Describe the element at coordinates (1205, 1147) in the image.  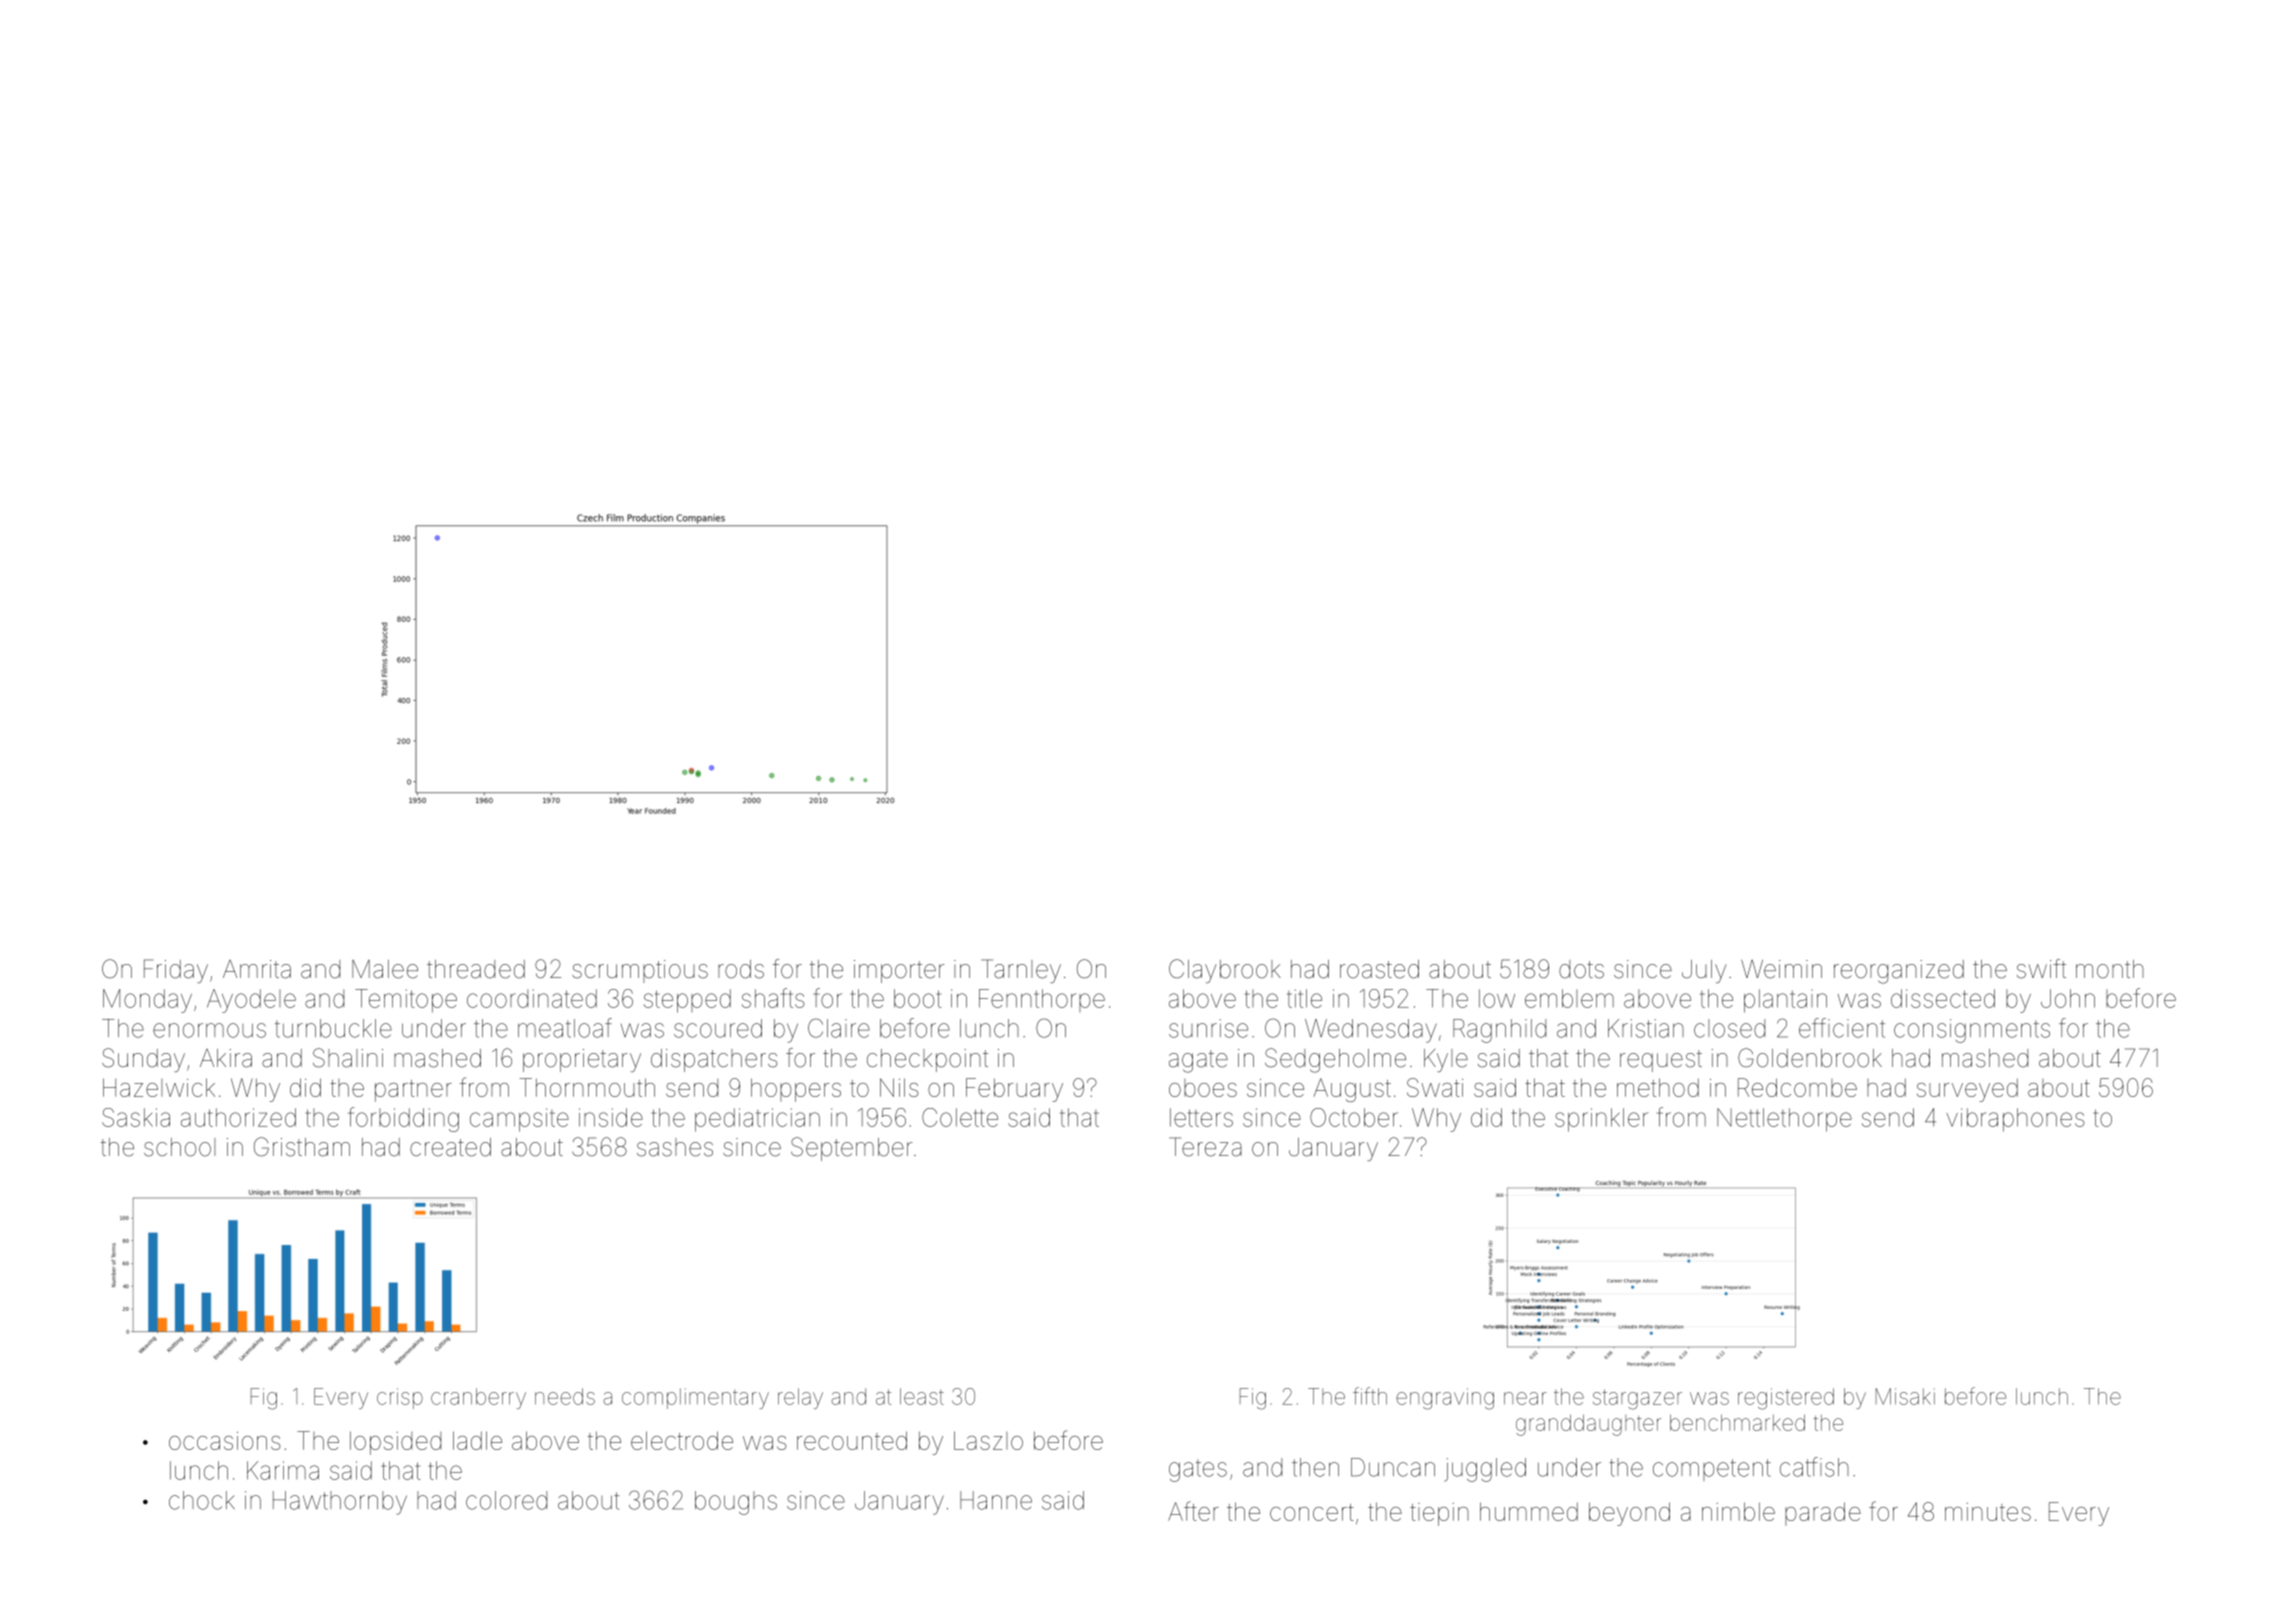
I see `Tereza` at that location.
